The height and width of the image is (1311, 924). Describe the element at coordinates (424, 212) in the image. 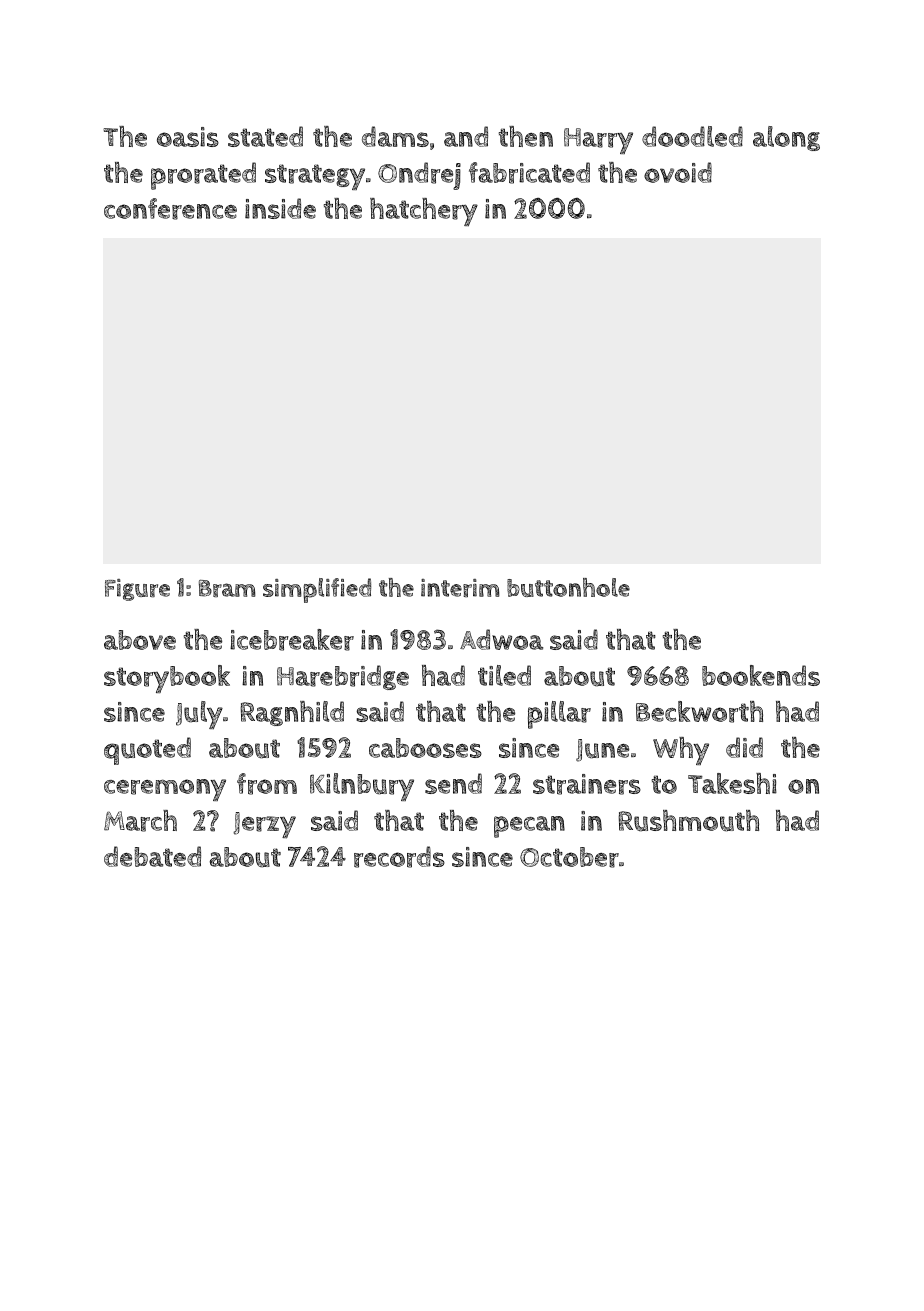

I see `hatchery` at that location.
